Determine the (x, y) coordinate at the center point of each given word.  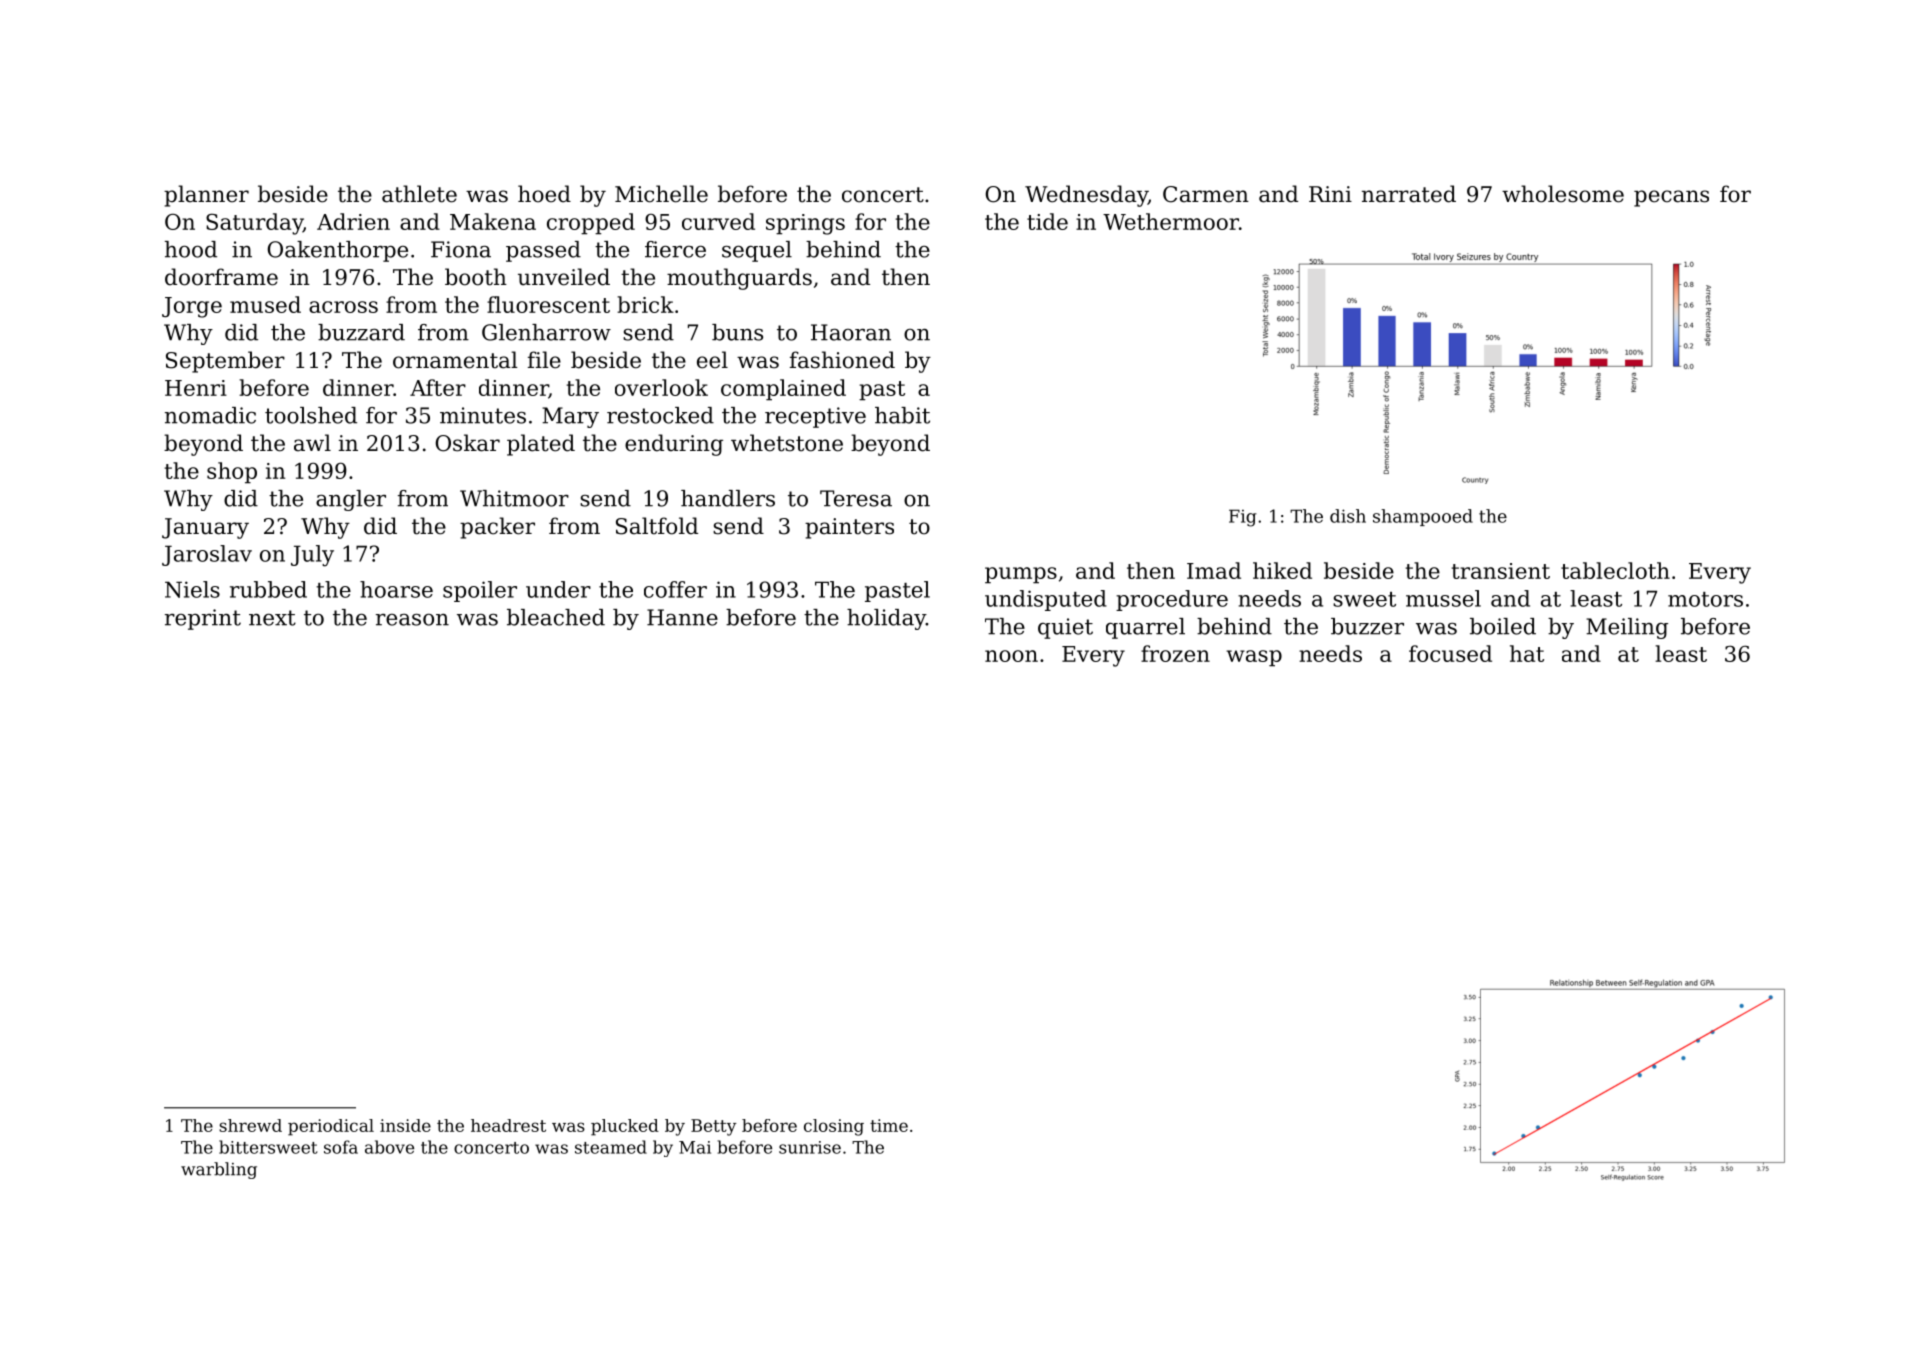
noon (1011, 656)
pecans (1671, 198)
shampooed (1423, 517)
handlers (728, 498)
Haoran (851, 332)
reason (412, 620)
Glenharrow (546, 332)
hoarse (396, 589)
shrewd (250, 1125)
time (889, 1125)
